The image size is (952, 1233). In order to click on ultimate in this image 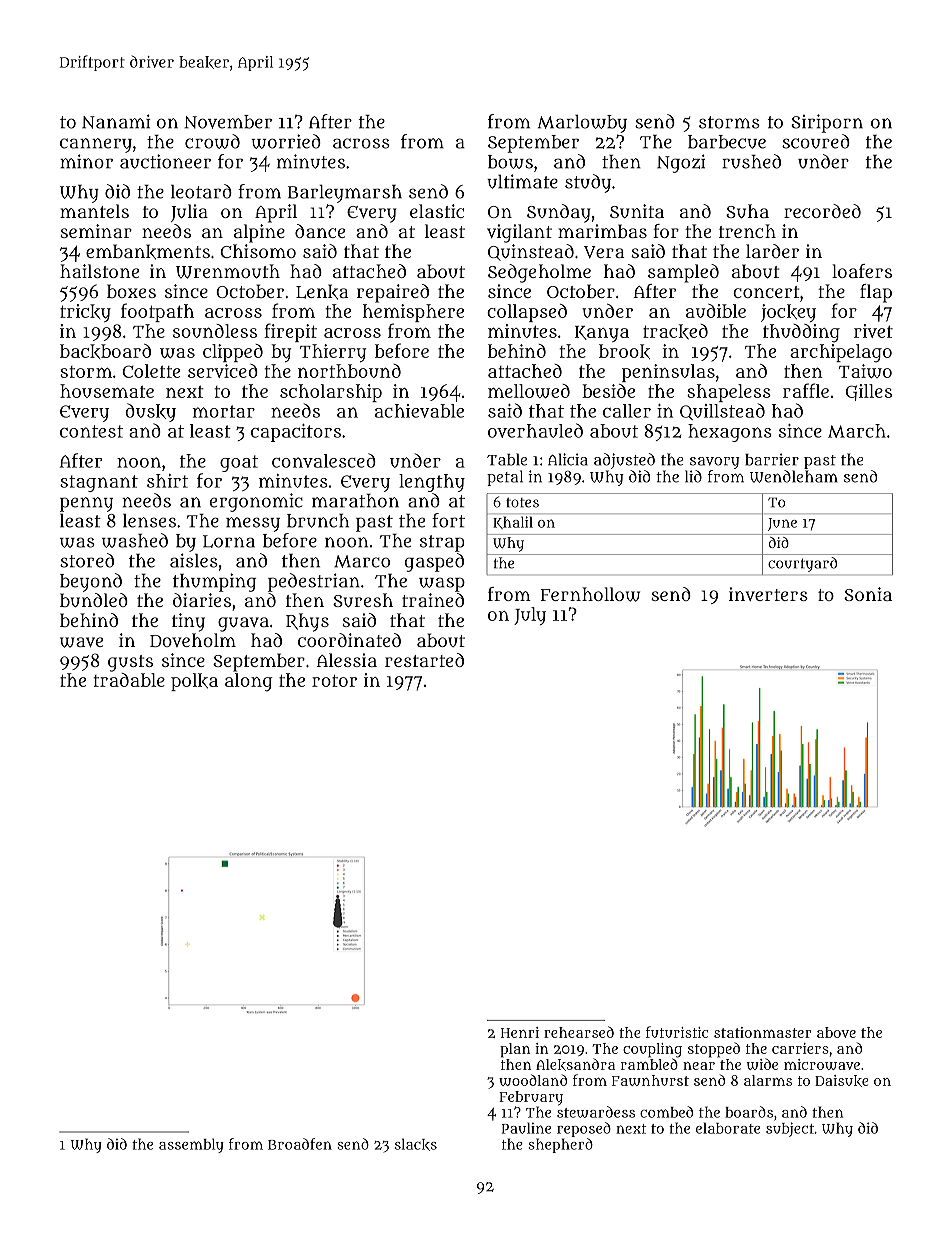, I will do `click(522, 181)`.
